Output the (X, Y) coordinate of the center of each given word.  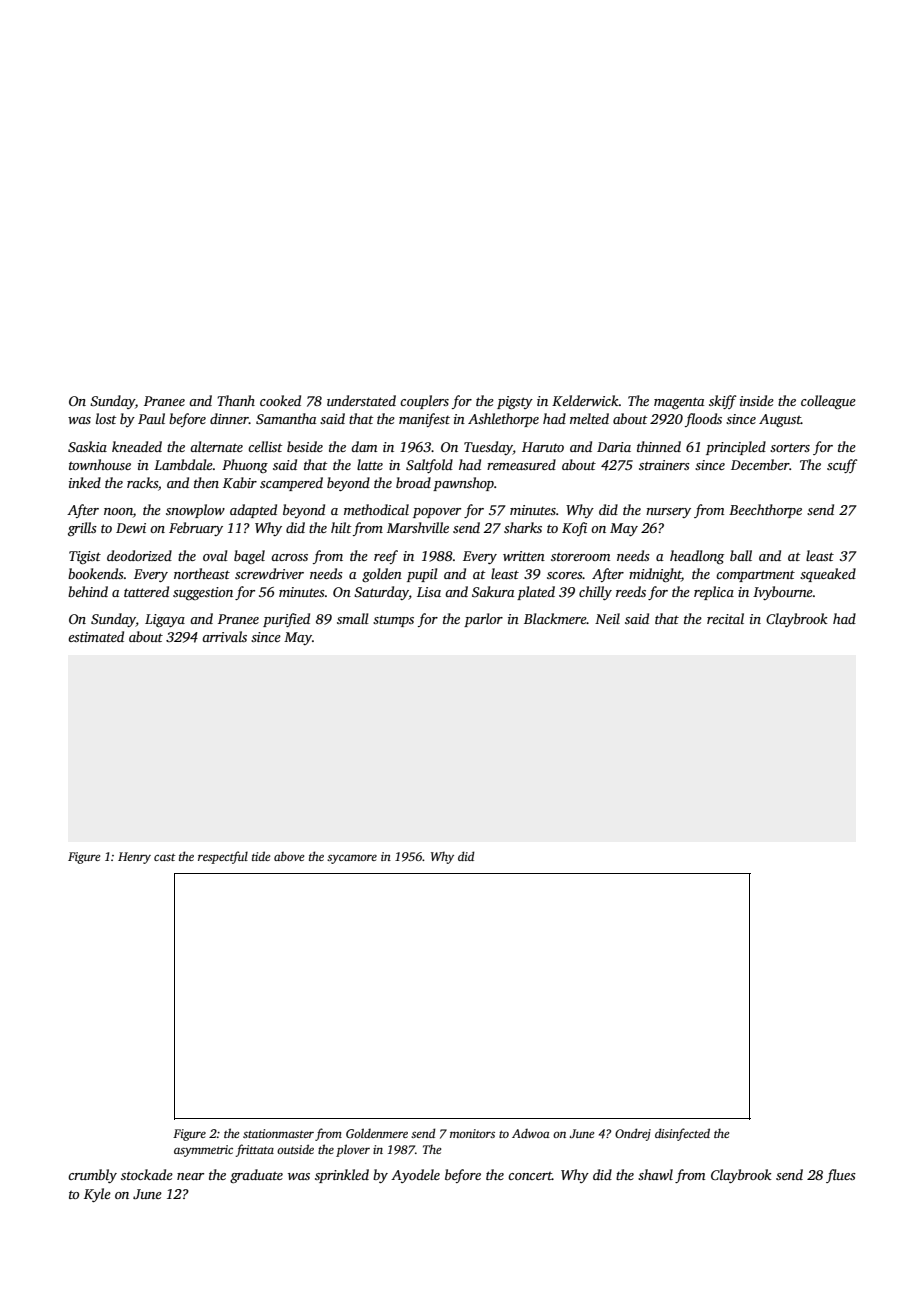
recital (725, 618)
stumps (393, 621)
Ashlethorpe (503, 420)
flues (841, 1176)
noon (118, 511)
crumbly (92, 1176)
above (289, 856)
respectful (223, 857)
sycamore (352, 859)
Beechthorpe (765, 511)
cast (165, 857)
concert (530, 1175)
